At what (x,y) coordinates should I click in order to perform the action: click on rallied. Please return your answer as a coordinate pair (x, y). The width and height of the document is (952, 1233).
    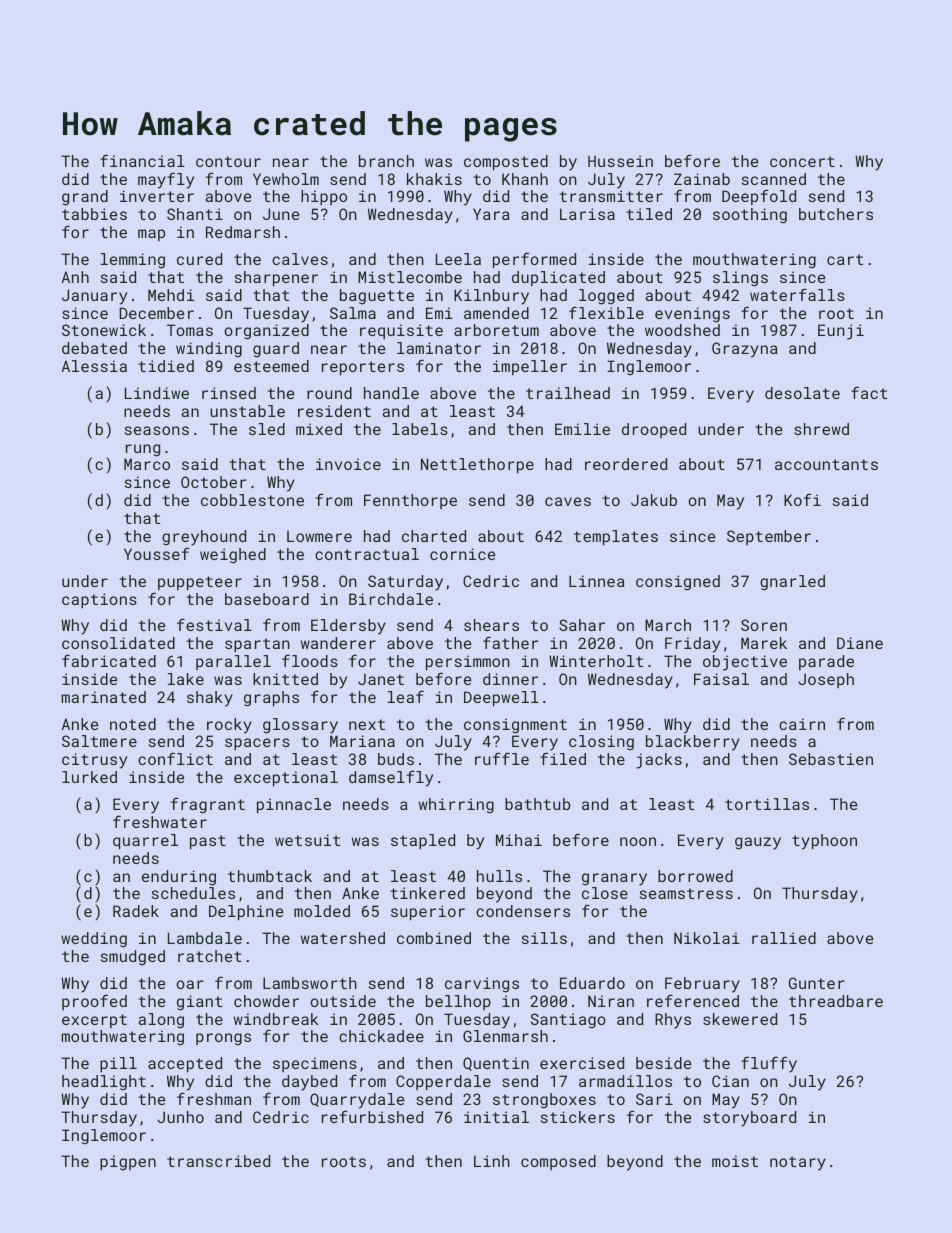
    Looking at the image, I should click on (784, 938).
